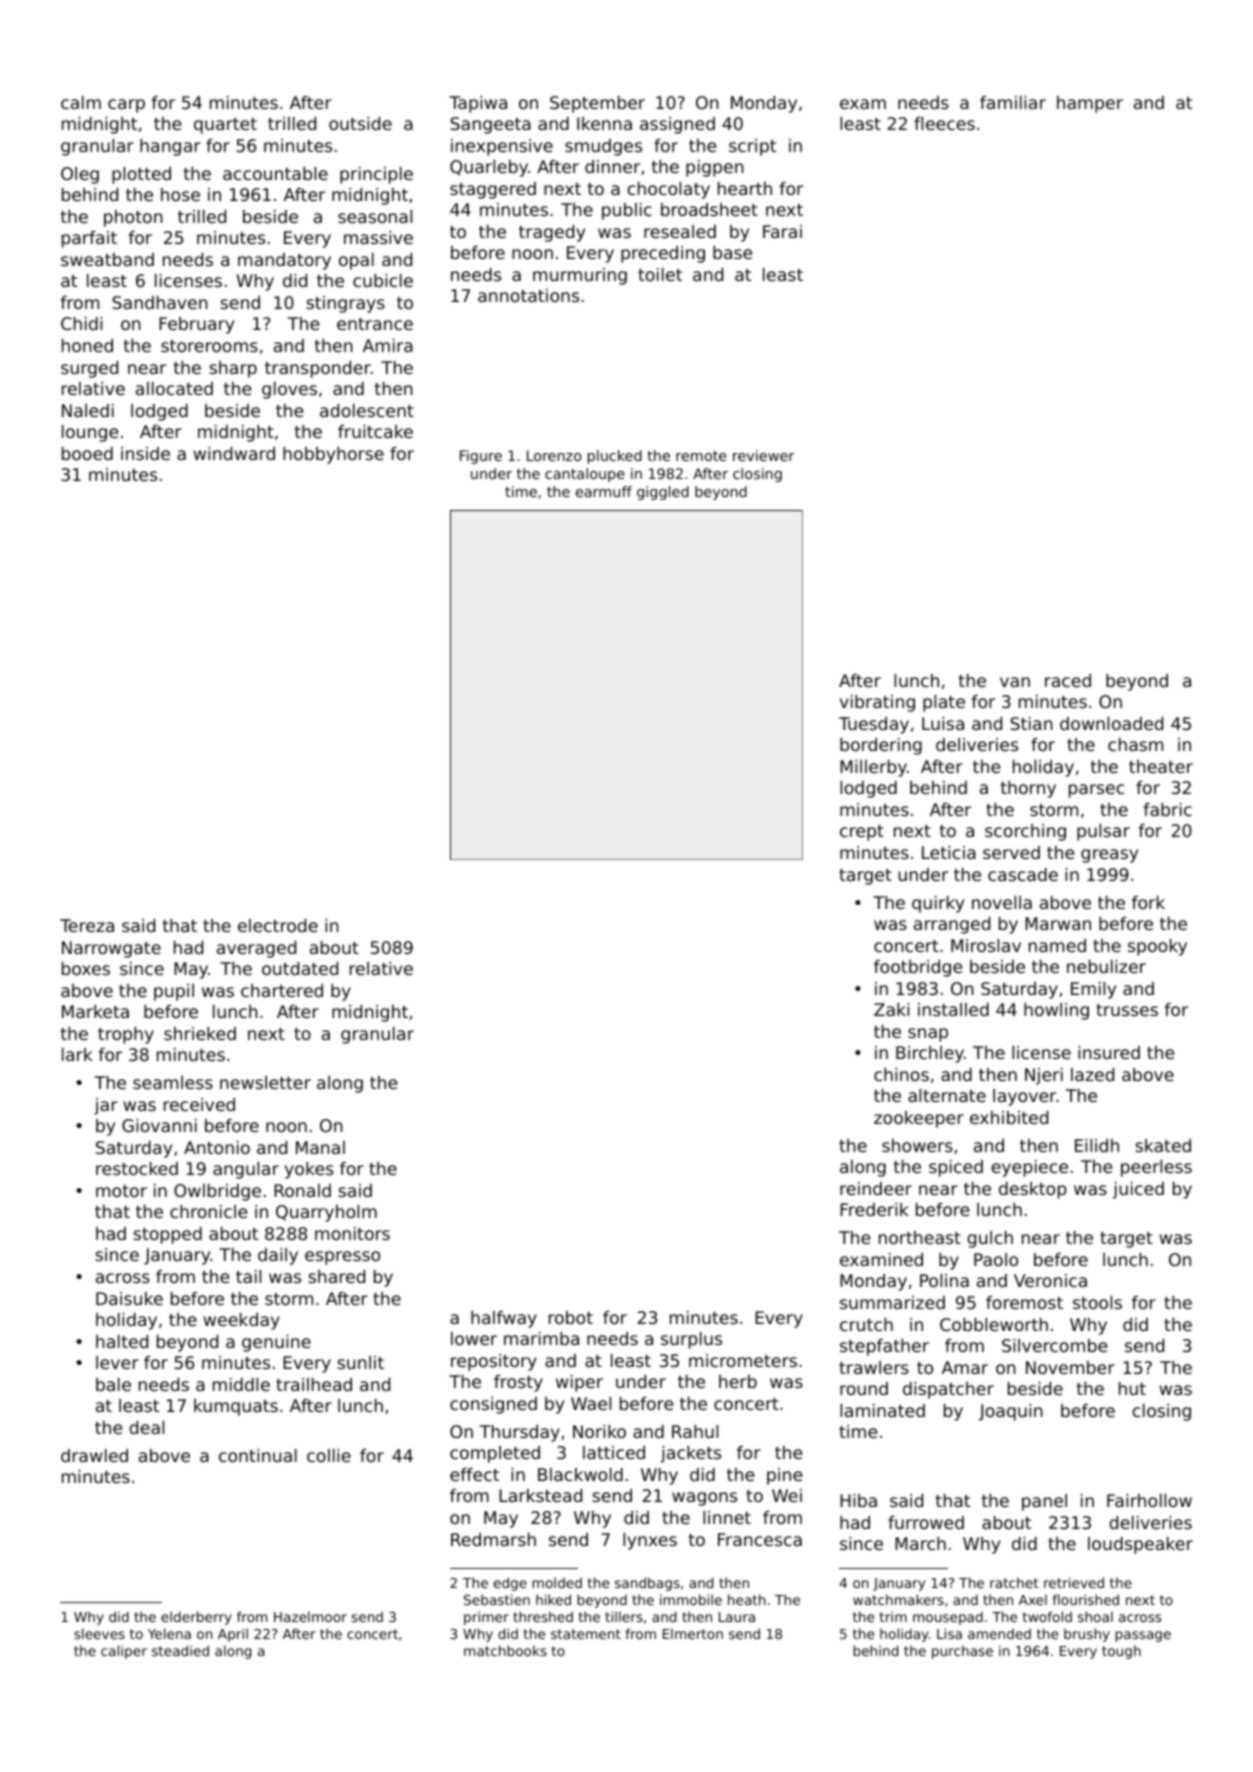  What do you see at coordinates (1168, 809) in the screenshot?
I see `fabric` at bounding box center [1168, 809].
